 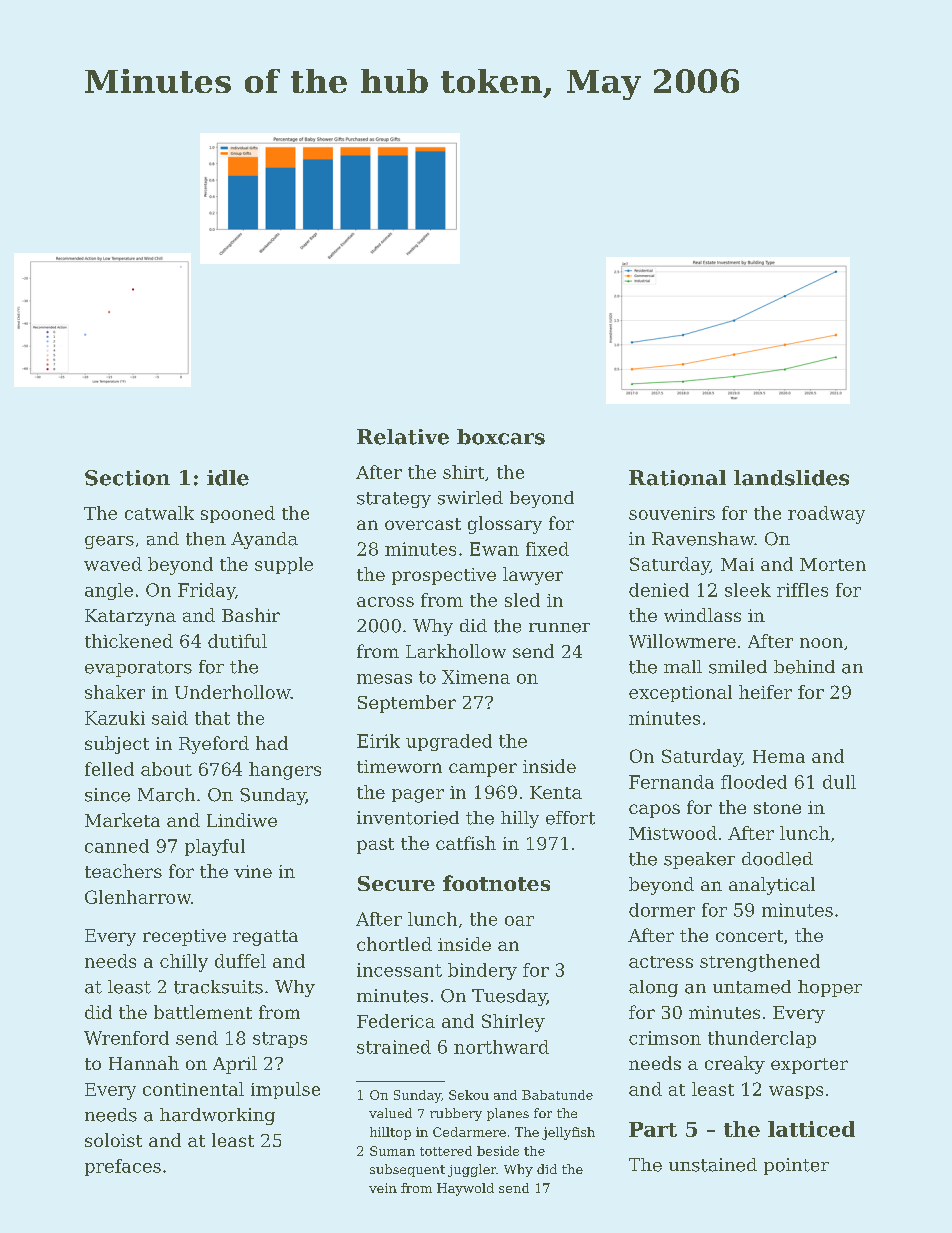 I want to click on Morten, so click(x=833, y=564).
